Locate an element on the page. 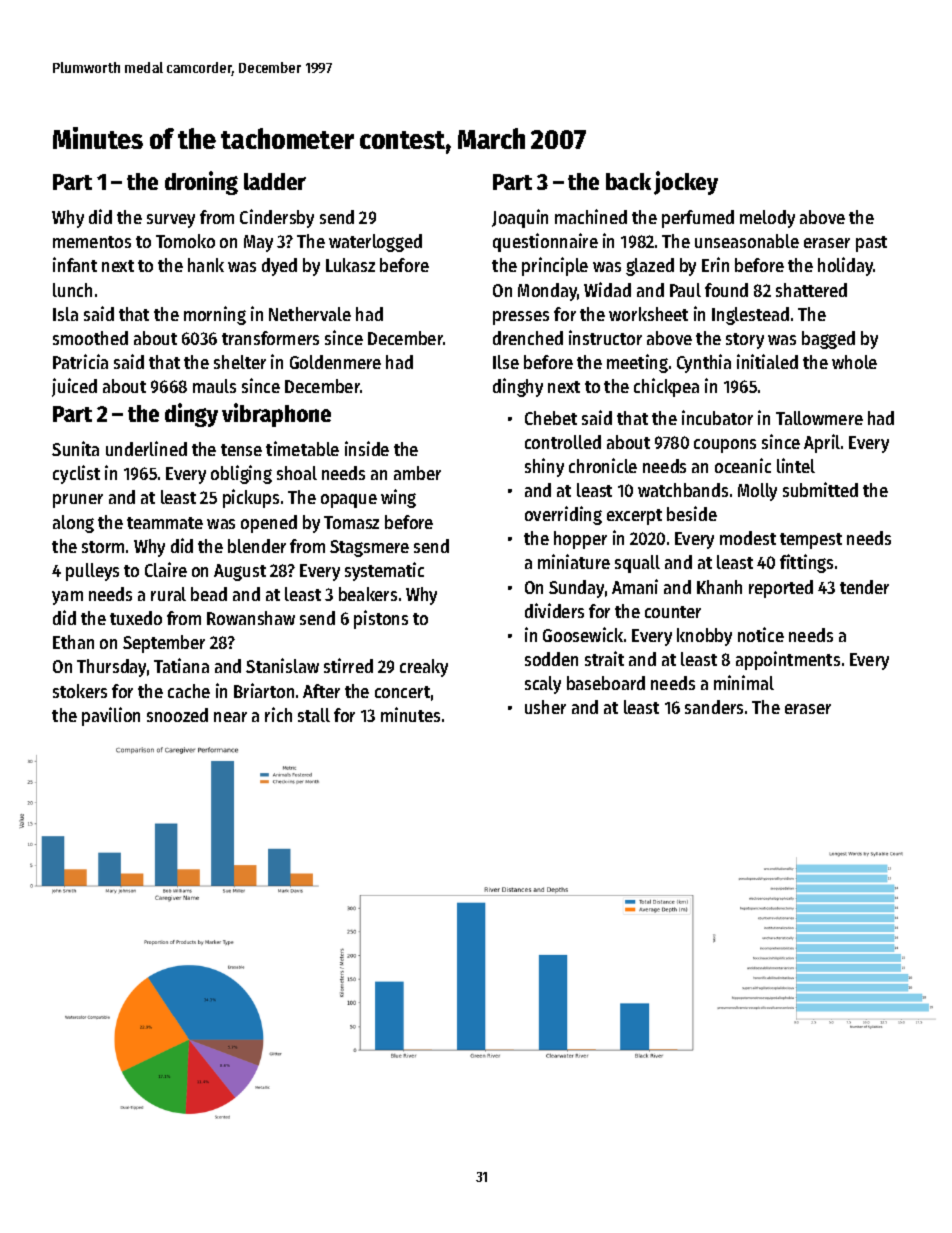  droning is located at coordinates (201, 183).
